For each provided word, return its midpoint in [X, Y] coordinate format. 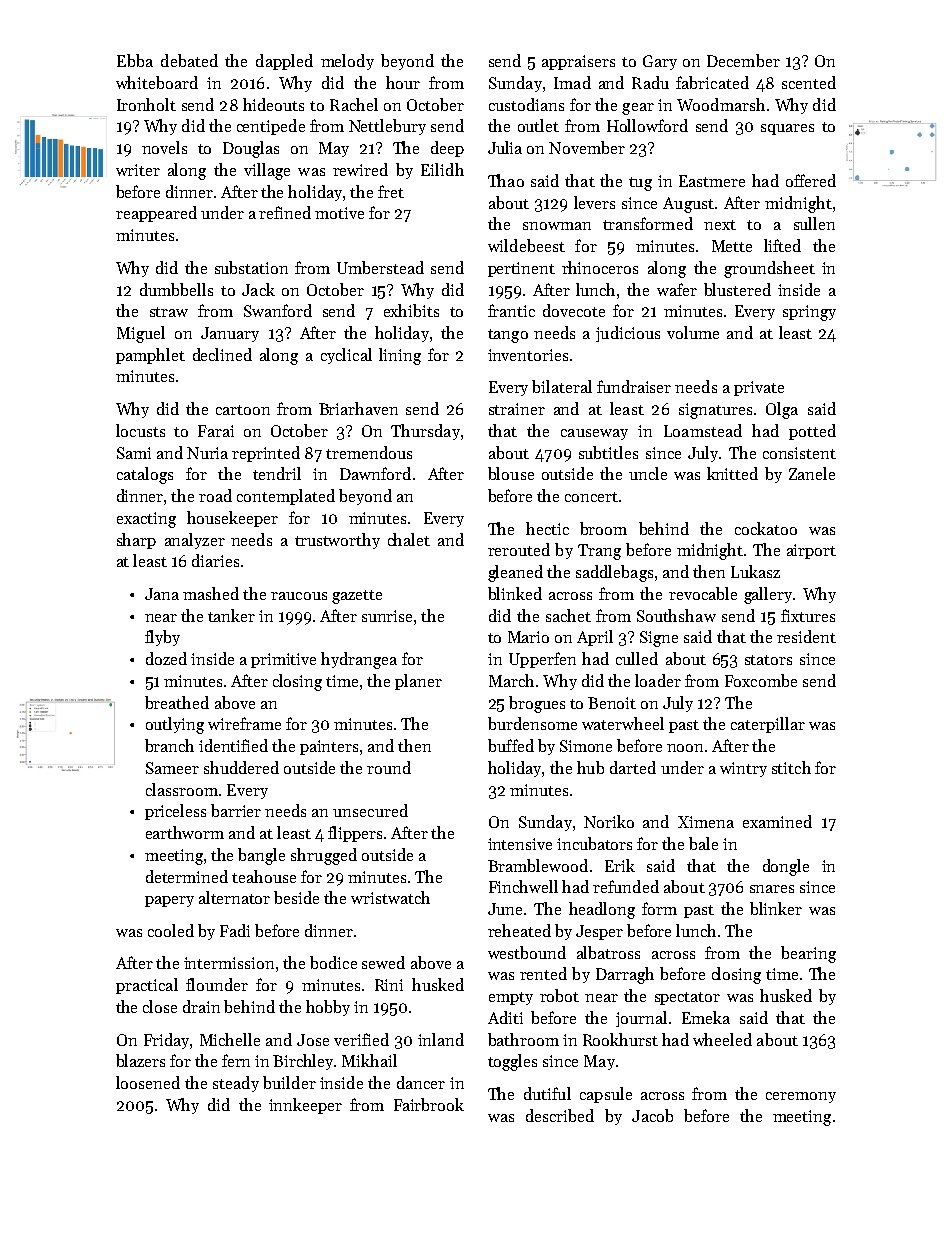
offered [811, 180]
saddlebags [614, 573]
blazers [140, 1060]
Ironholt [146, 104]
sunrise [387, 616]
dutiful [547, 1093]
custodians [526, 104]
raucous [299, 596]
